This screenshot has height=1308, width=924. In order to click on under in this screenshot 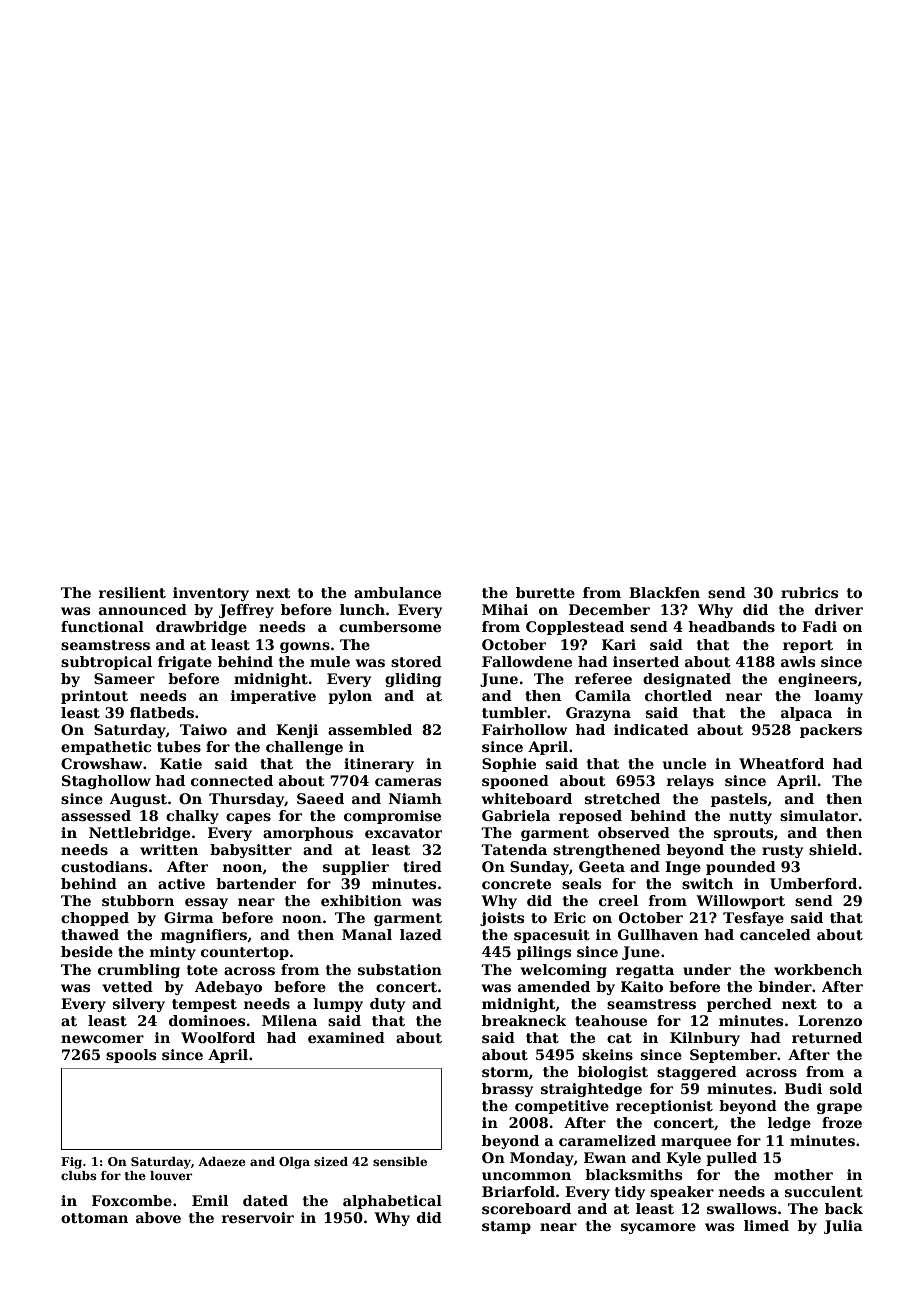, I will do `click(707, 969)`.
